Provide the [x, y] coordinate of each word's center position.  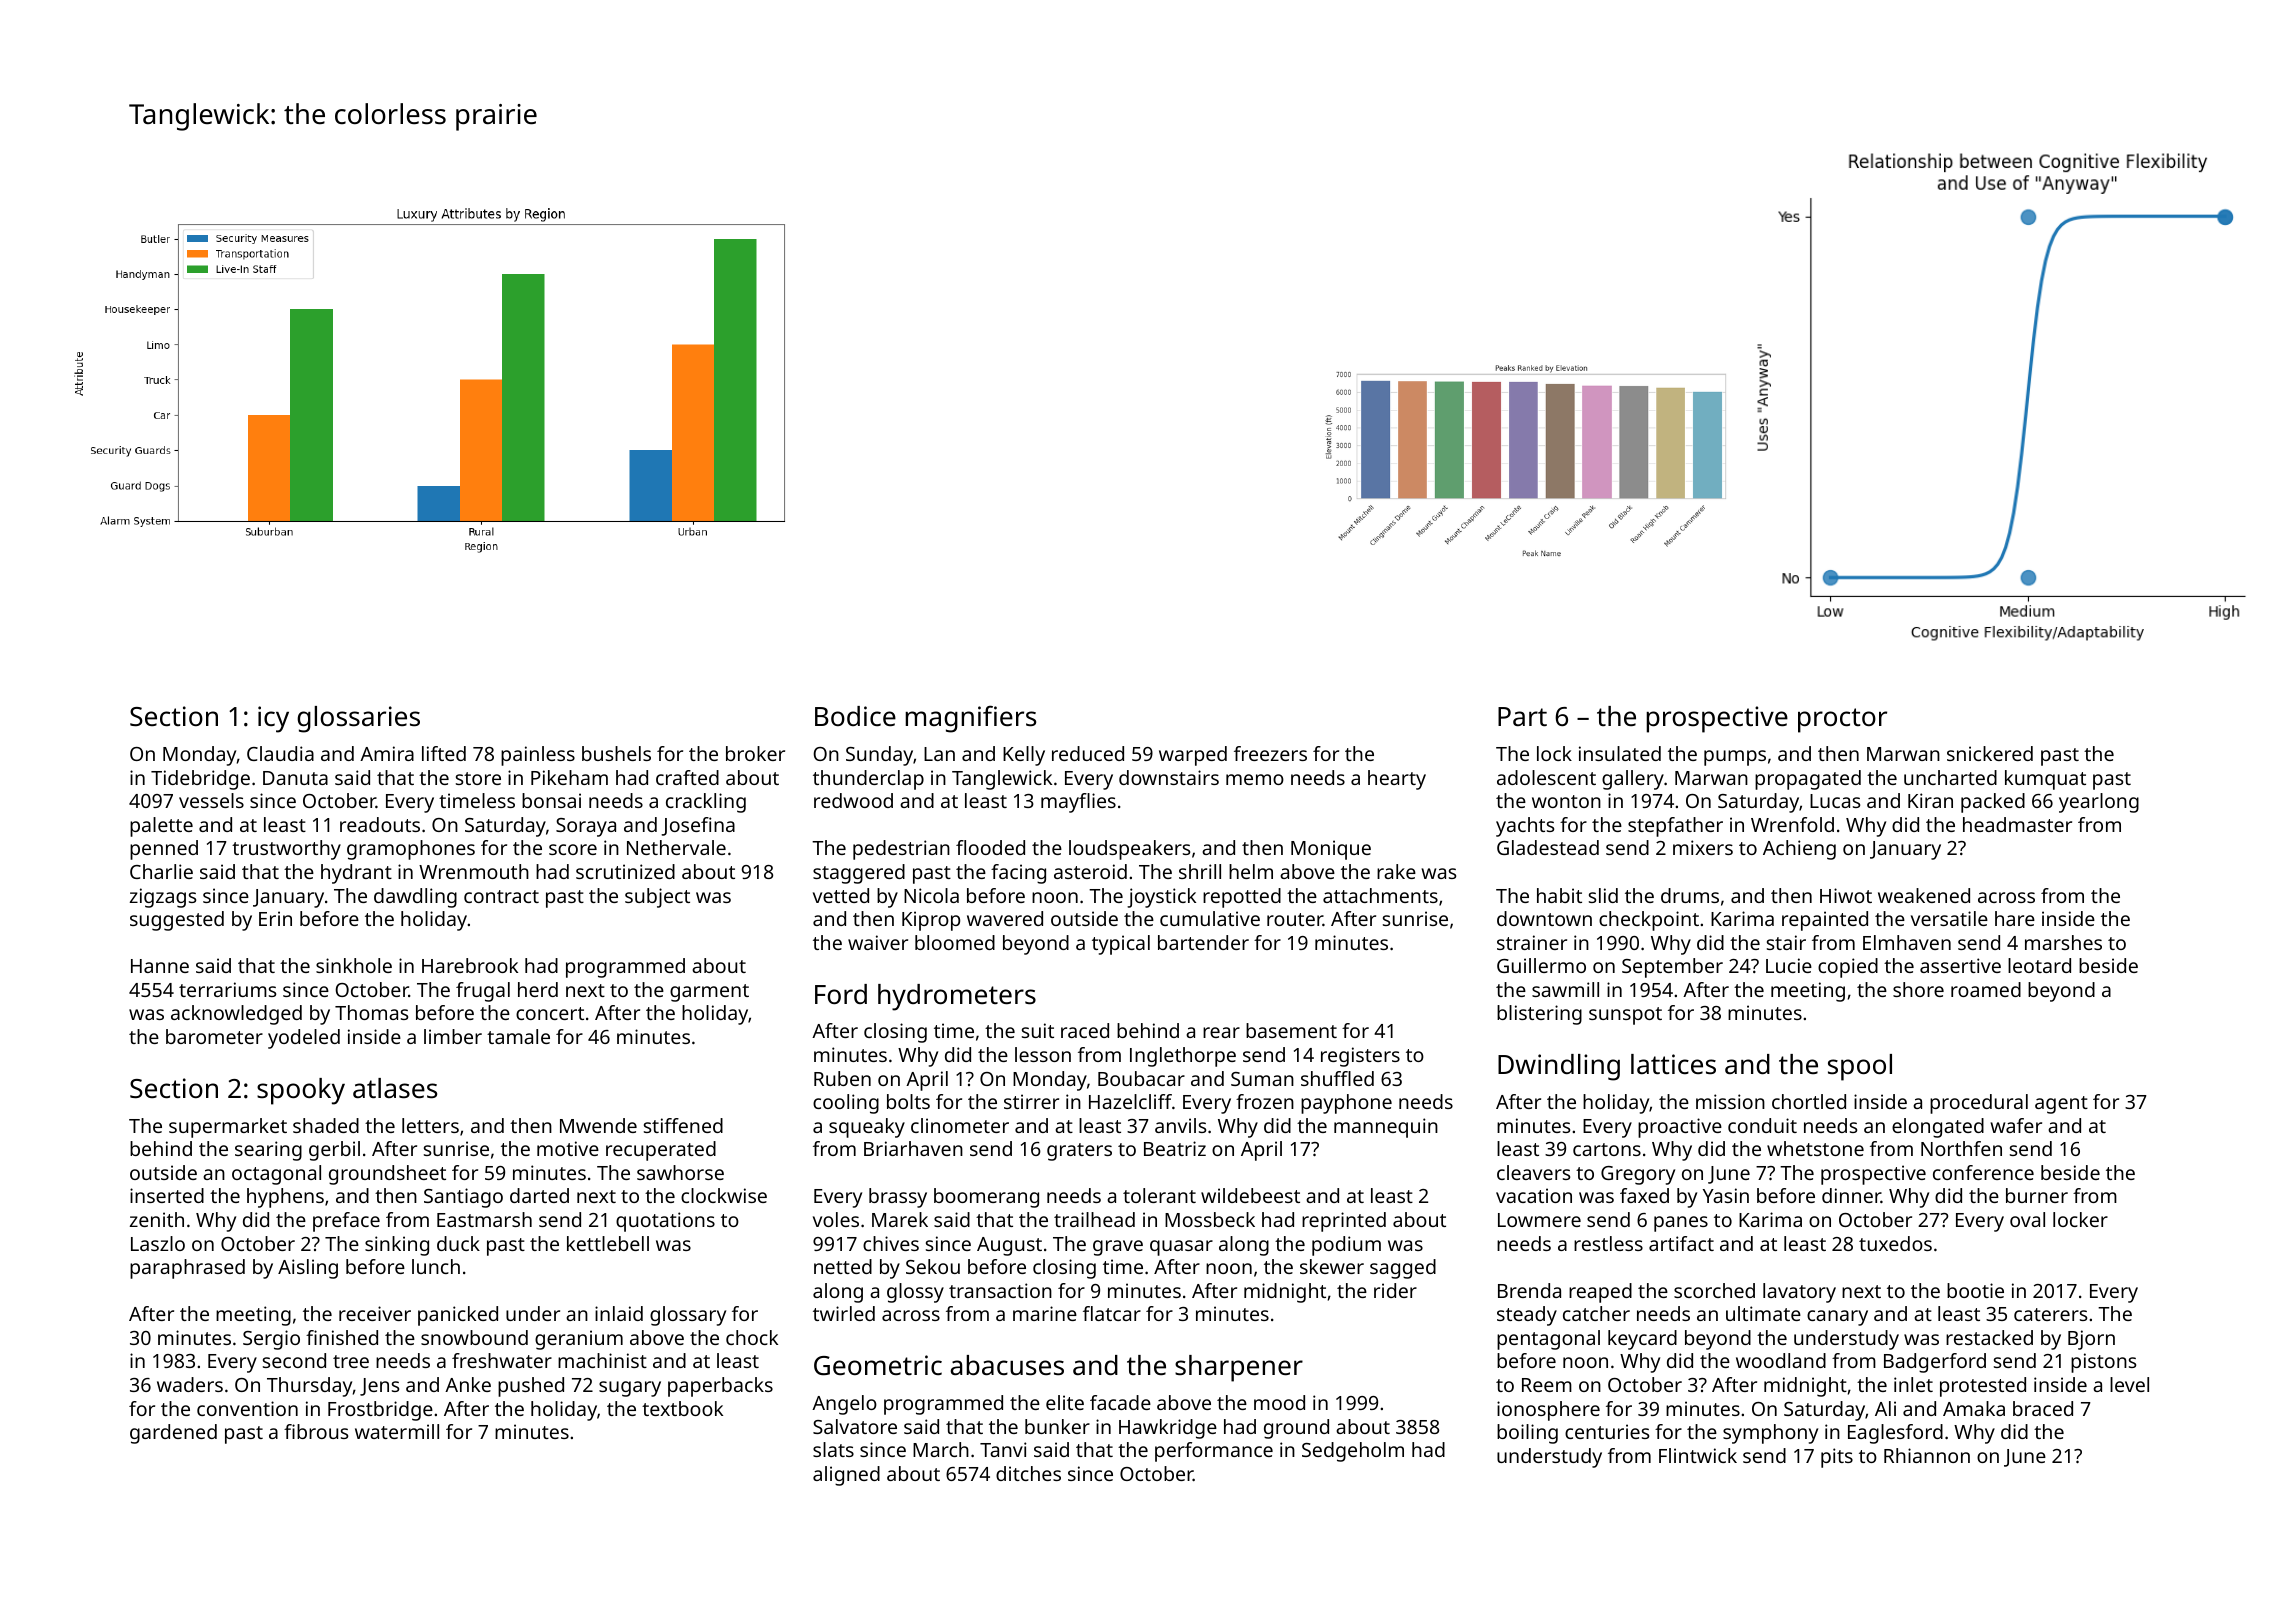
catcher [1596, 1313]
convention [247, 1408]
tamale [518, 1036]
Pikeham [569, 777]
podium [1346, 1246]
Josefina [698, 826]
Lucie [1789, 965]
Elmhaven [1907, 942]
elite [1065, 1402]
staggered [859, 874]
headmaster [2017, 824]
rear [1221, 1032]
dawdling [415, 898]
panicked [458, 1316]
